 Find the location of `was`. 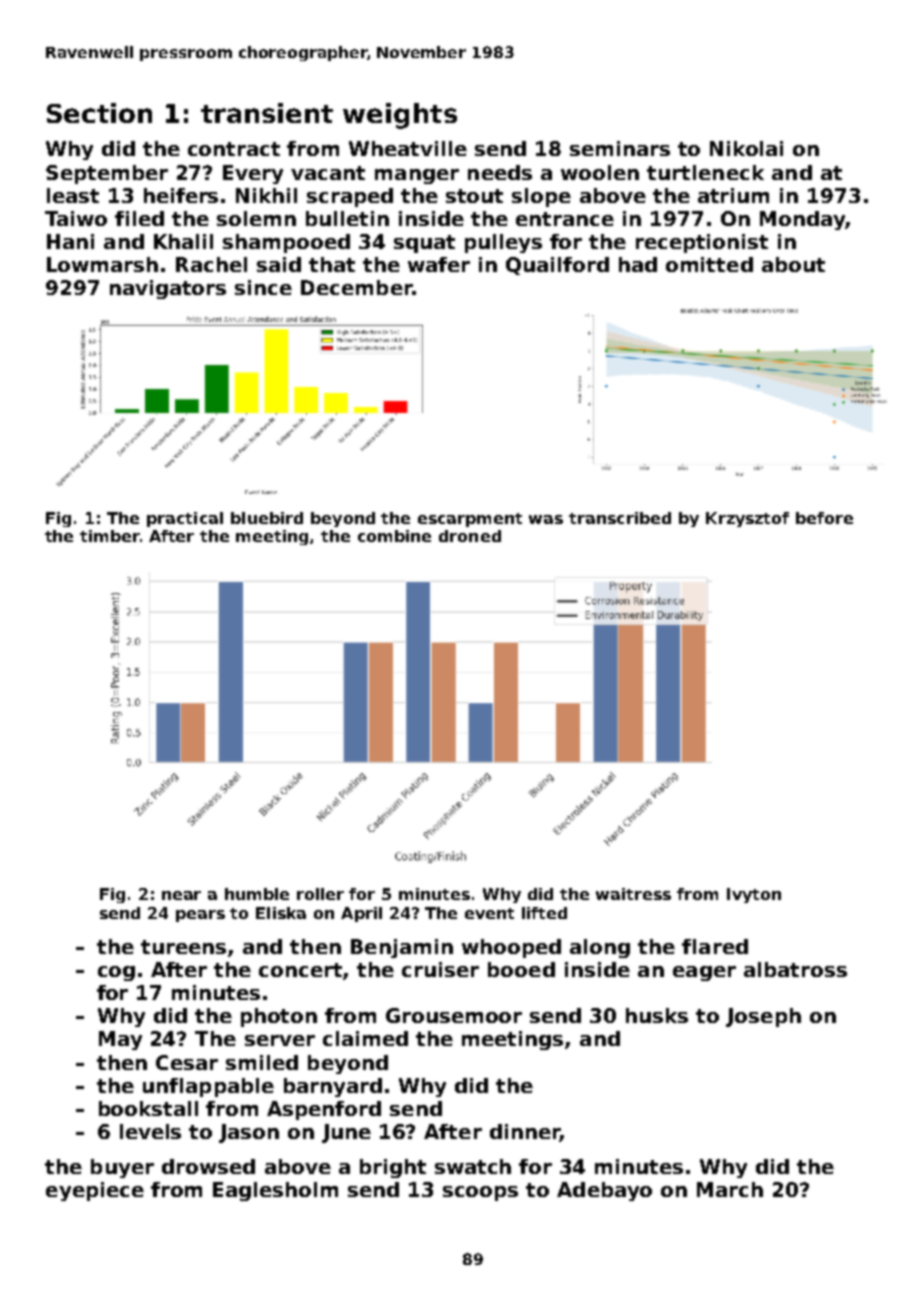

was is located at coordinates (546, 519).
